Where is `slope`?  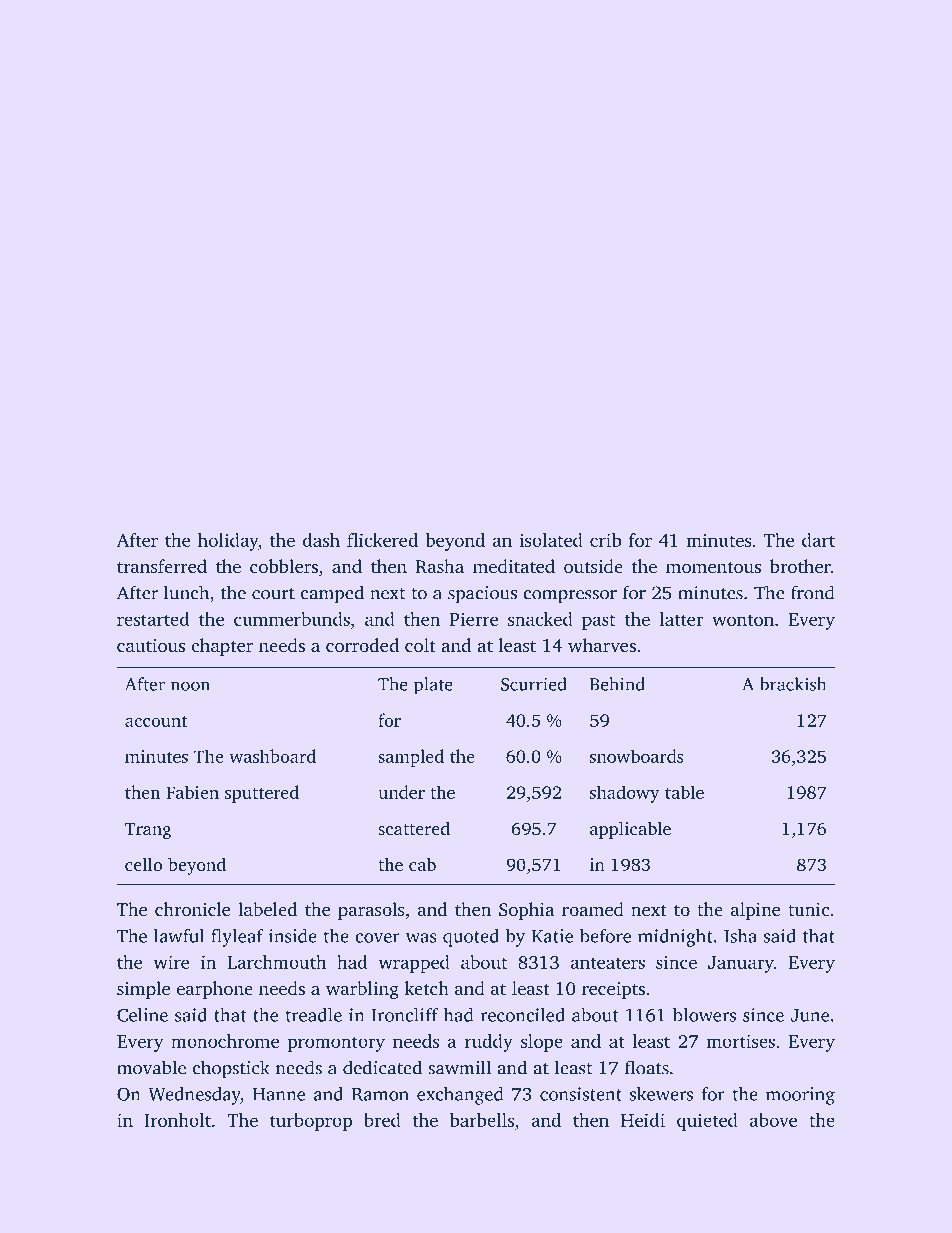 slope is located at coordinates (542, 1043).
